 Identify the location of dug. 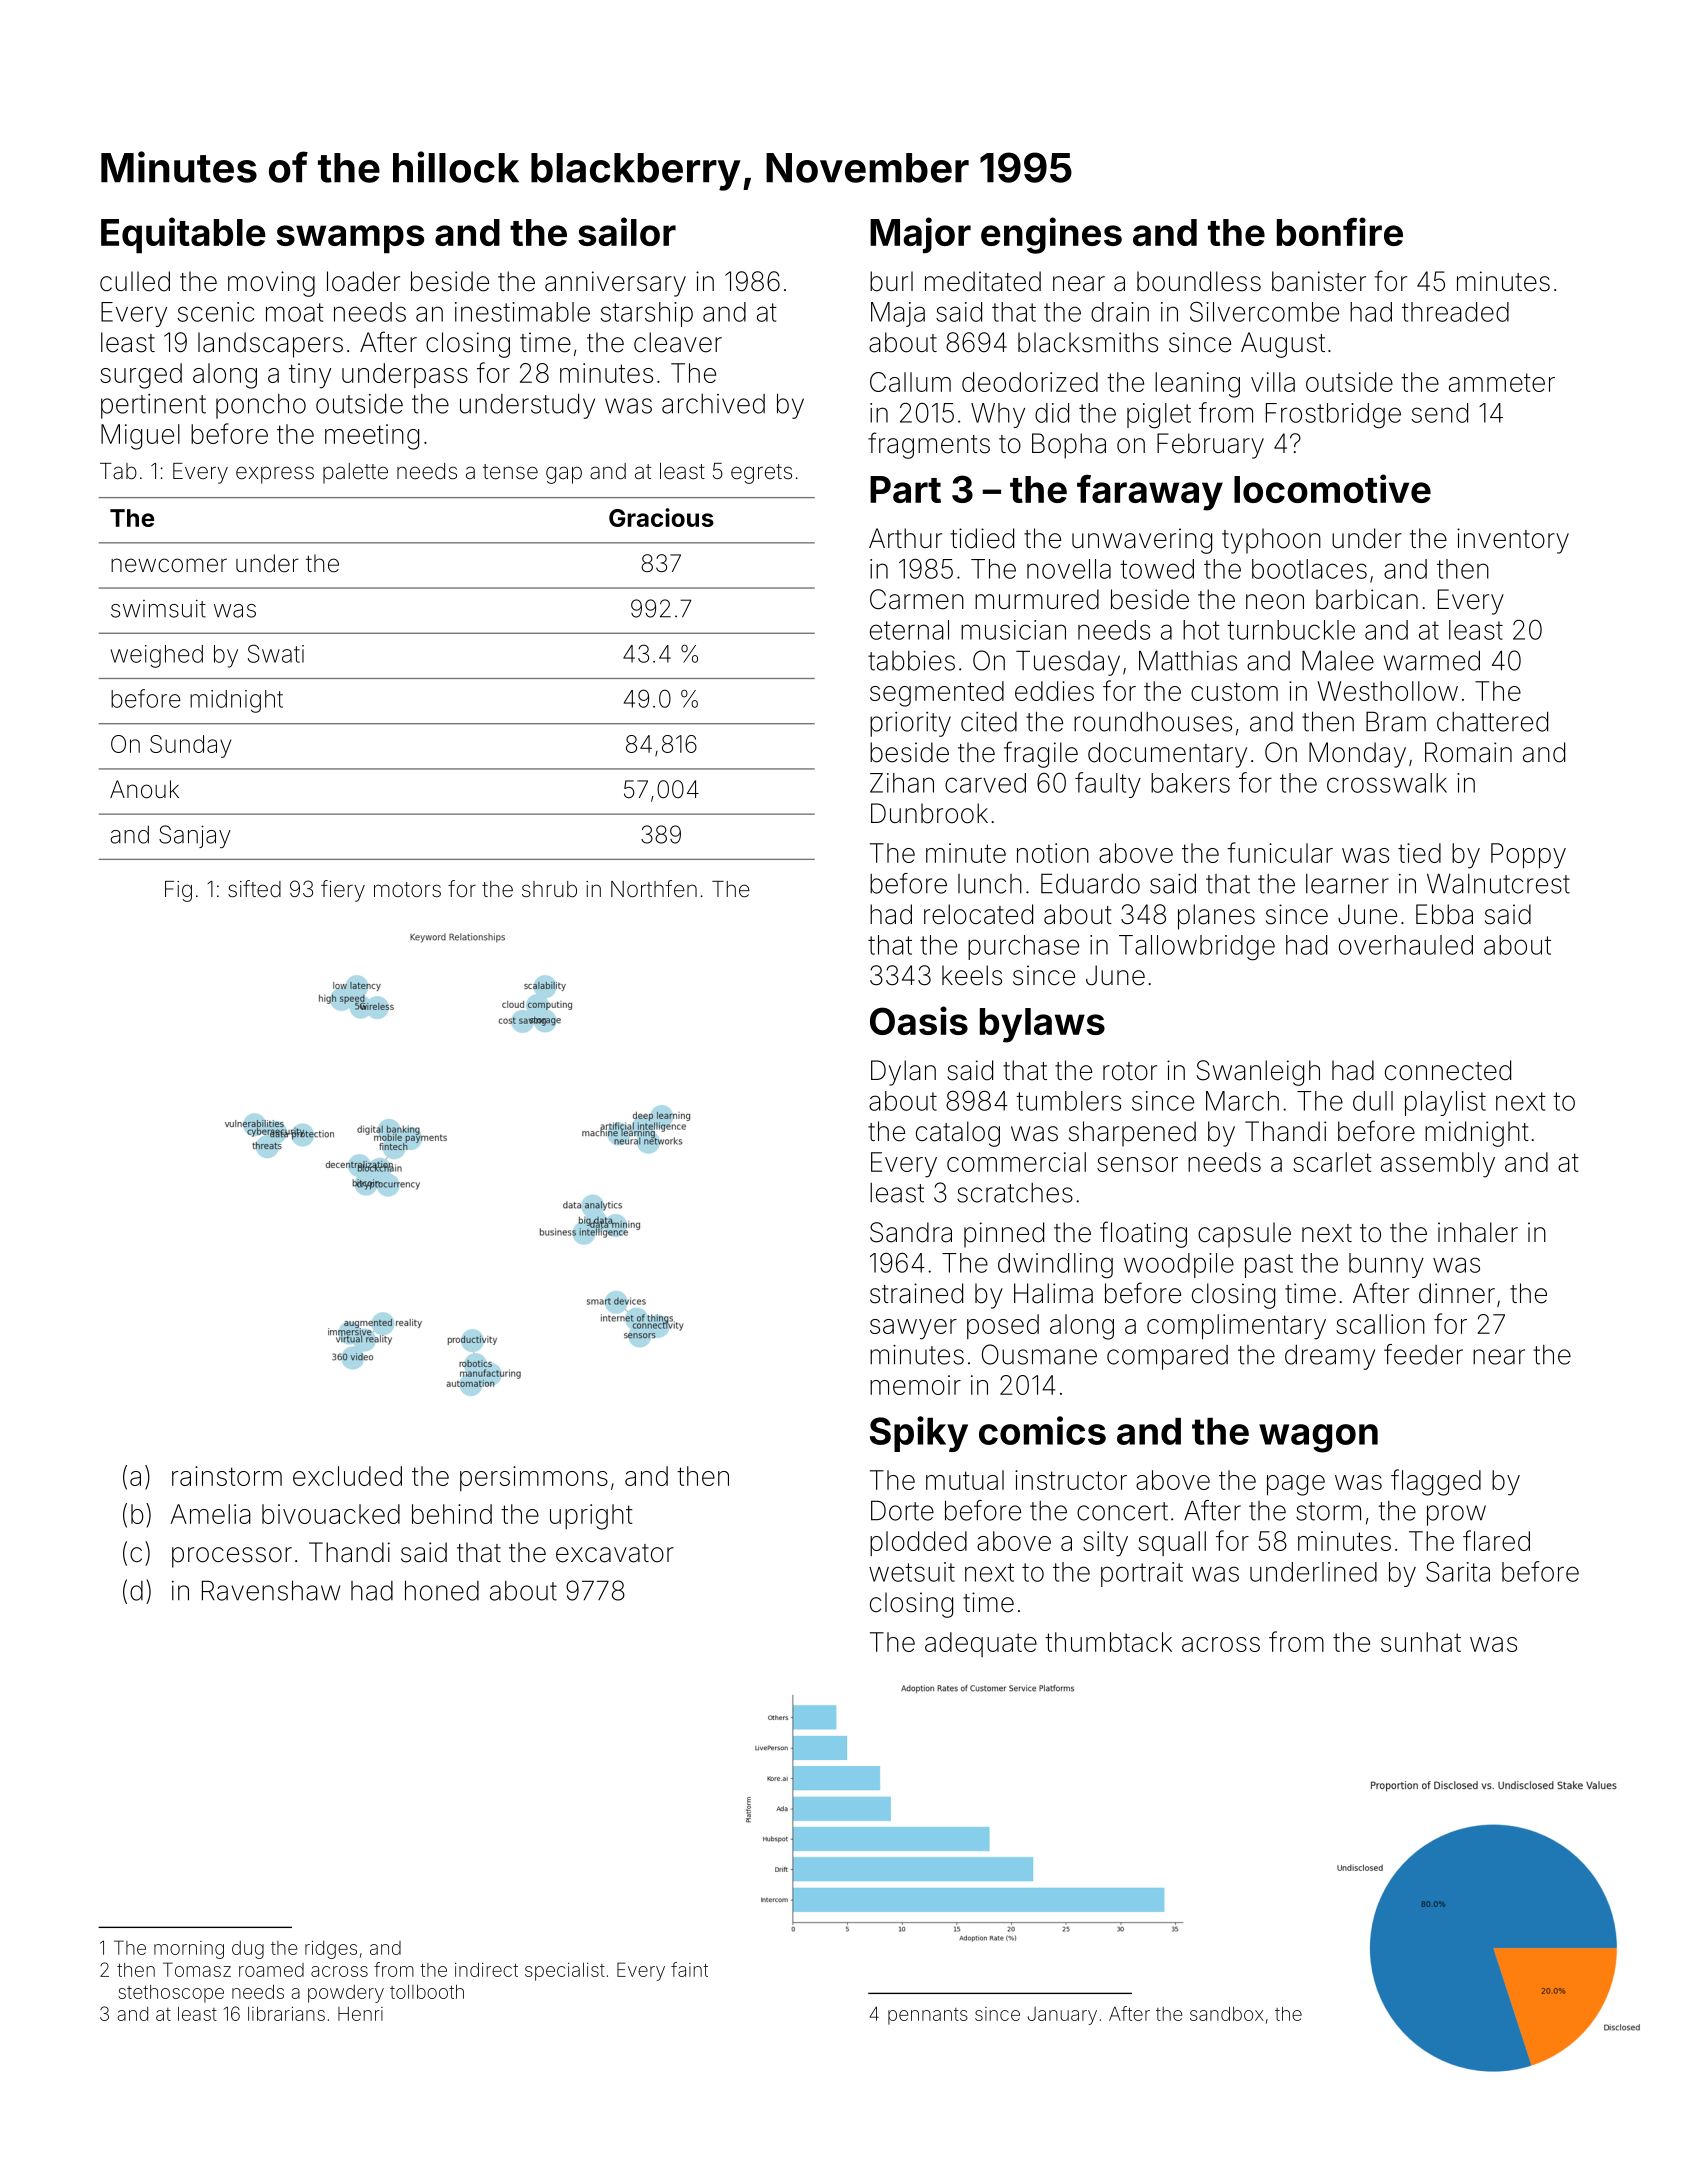
(248, 1950).
